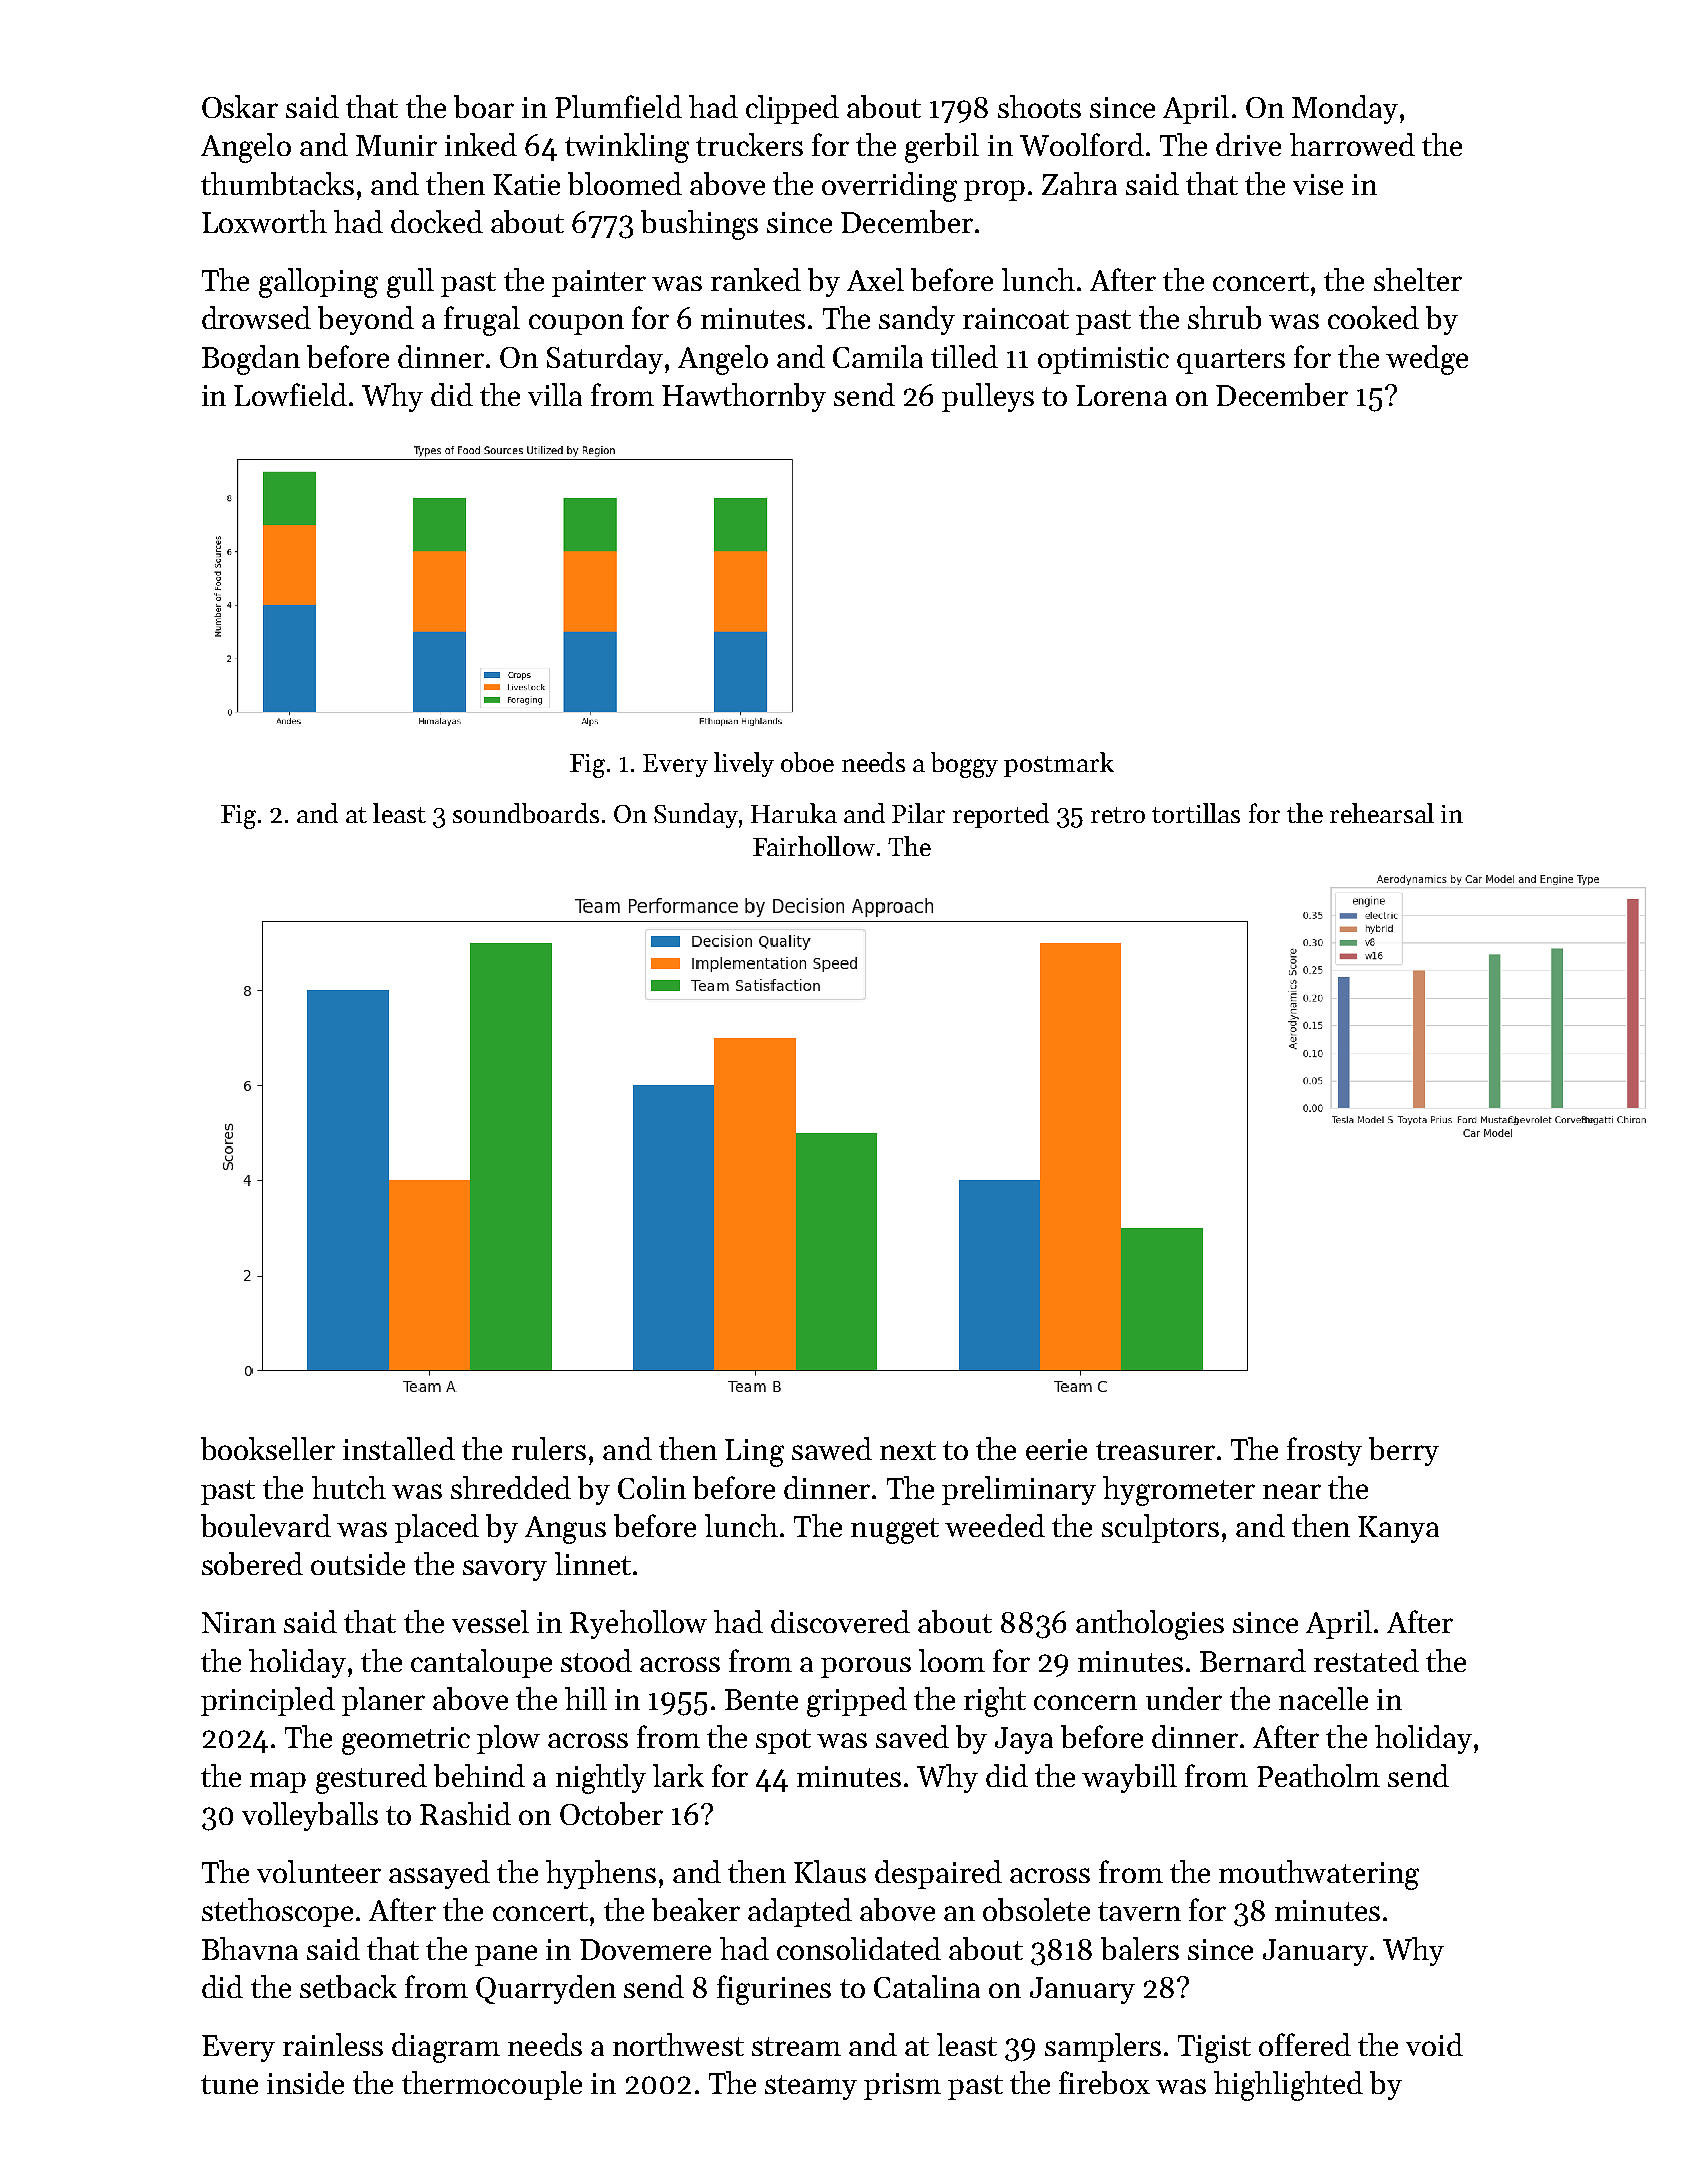 The width and height of the image is (1683, 2178). Describe the element at coordinates (756, 279) in the image. I see `ranked` at that location.
